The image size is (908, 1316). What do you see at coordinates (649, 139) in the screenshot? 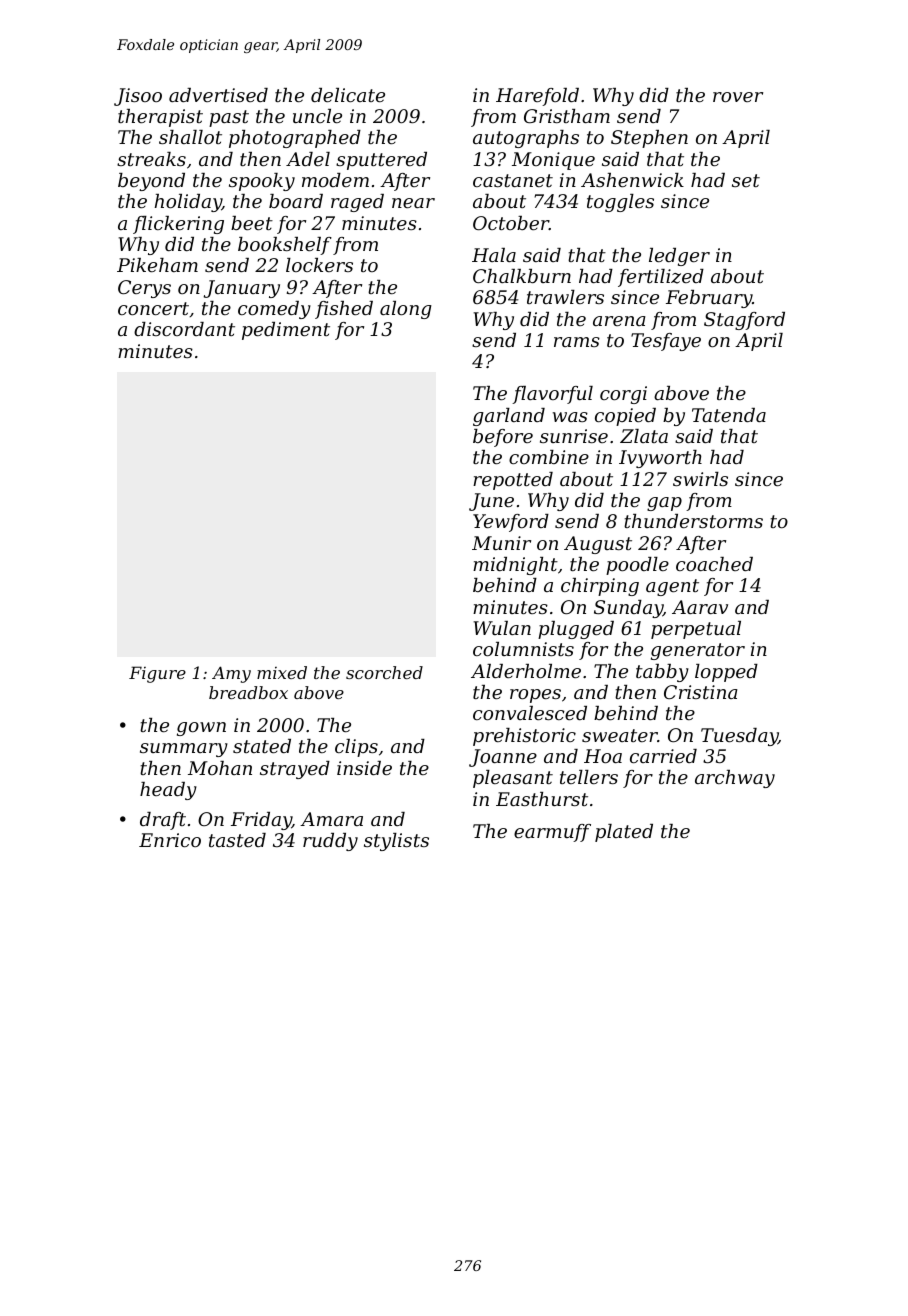
I see `Stephen` at bounding box center [649, 139].
